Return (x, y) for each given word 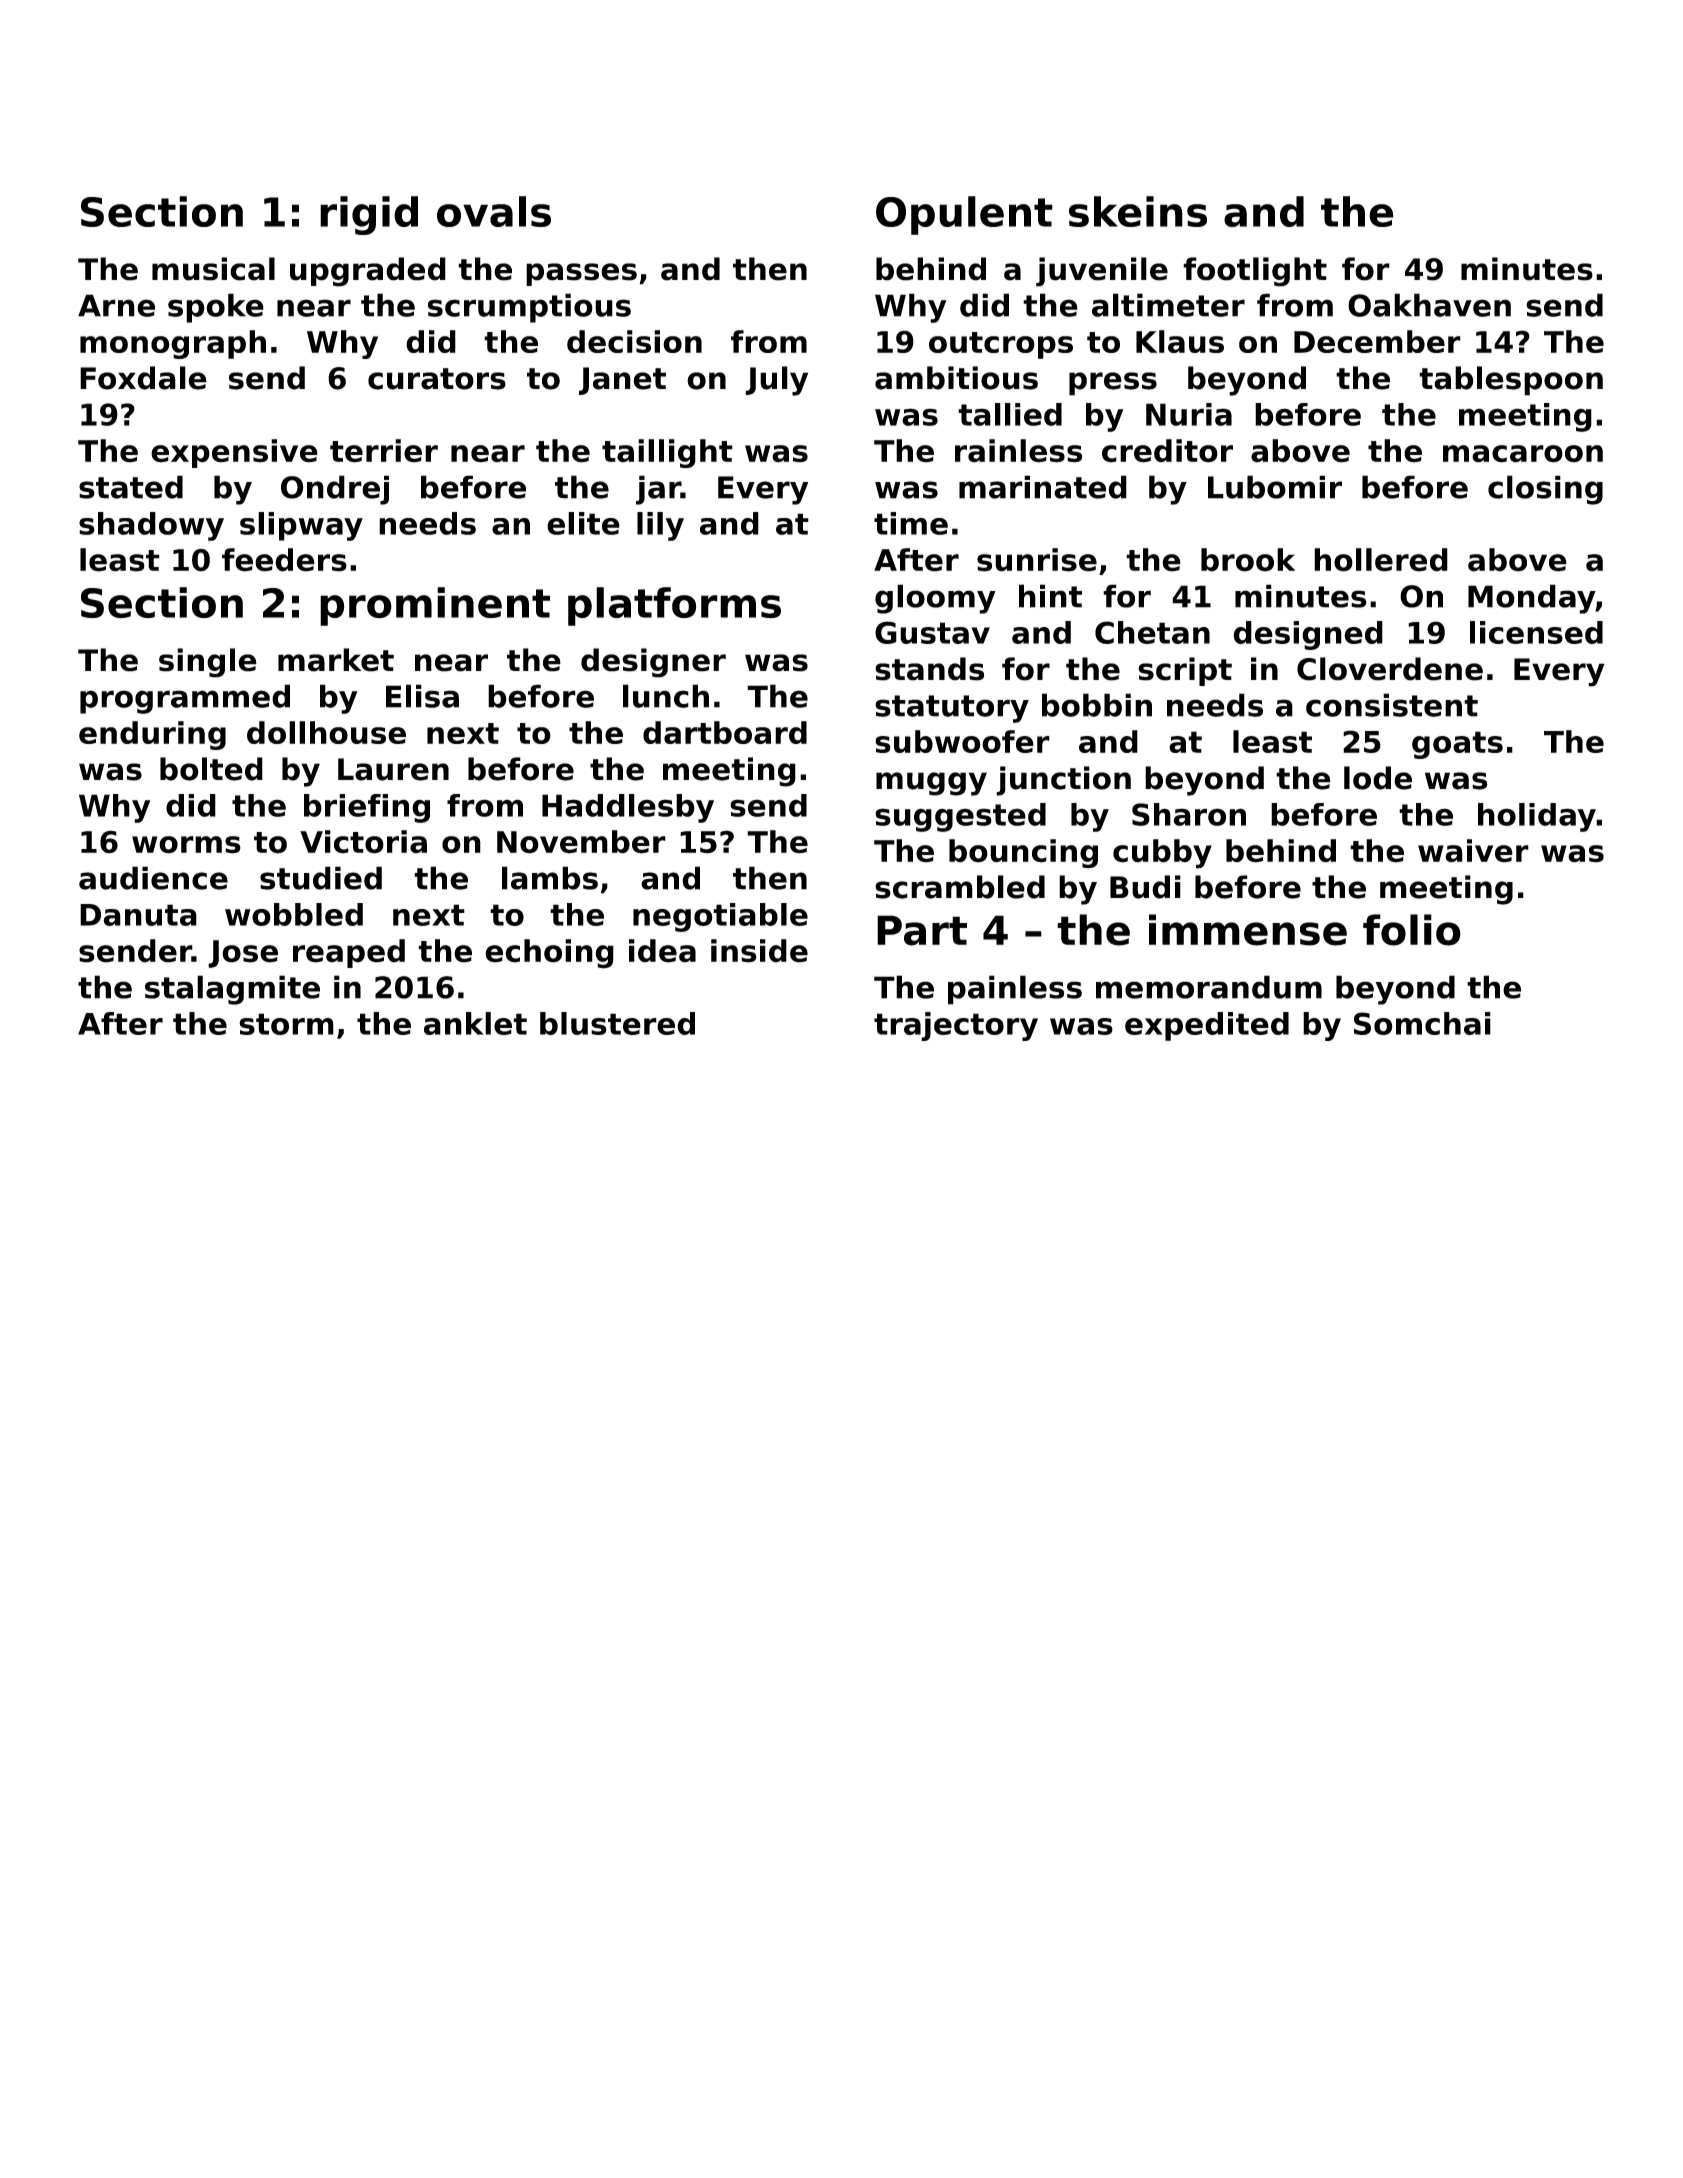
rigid (369, 215)
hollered (1381, 560)
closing (1545, 490)
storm (286, 1024)
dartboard (725, 732)
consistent (1392, 705)
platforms (674, 606)
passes (581, 274)
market (336, 660)
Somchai (1422, 1023)
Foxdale (143, 378)
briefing (367, 808)
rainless (1018, 451)
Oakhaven (1429, 305)
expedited (1207, 1026)
